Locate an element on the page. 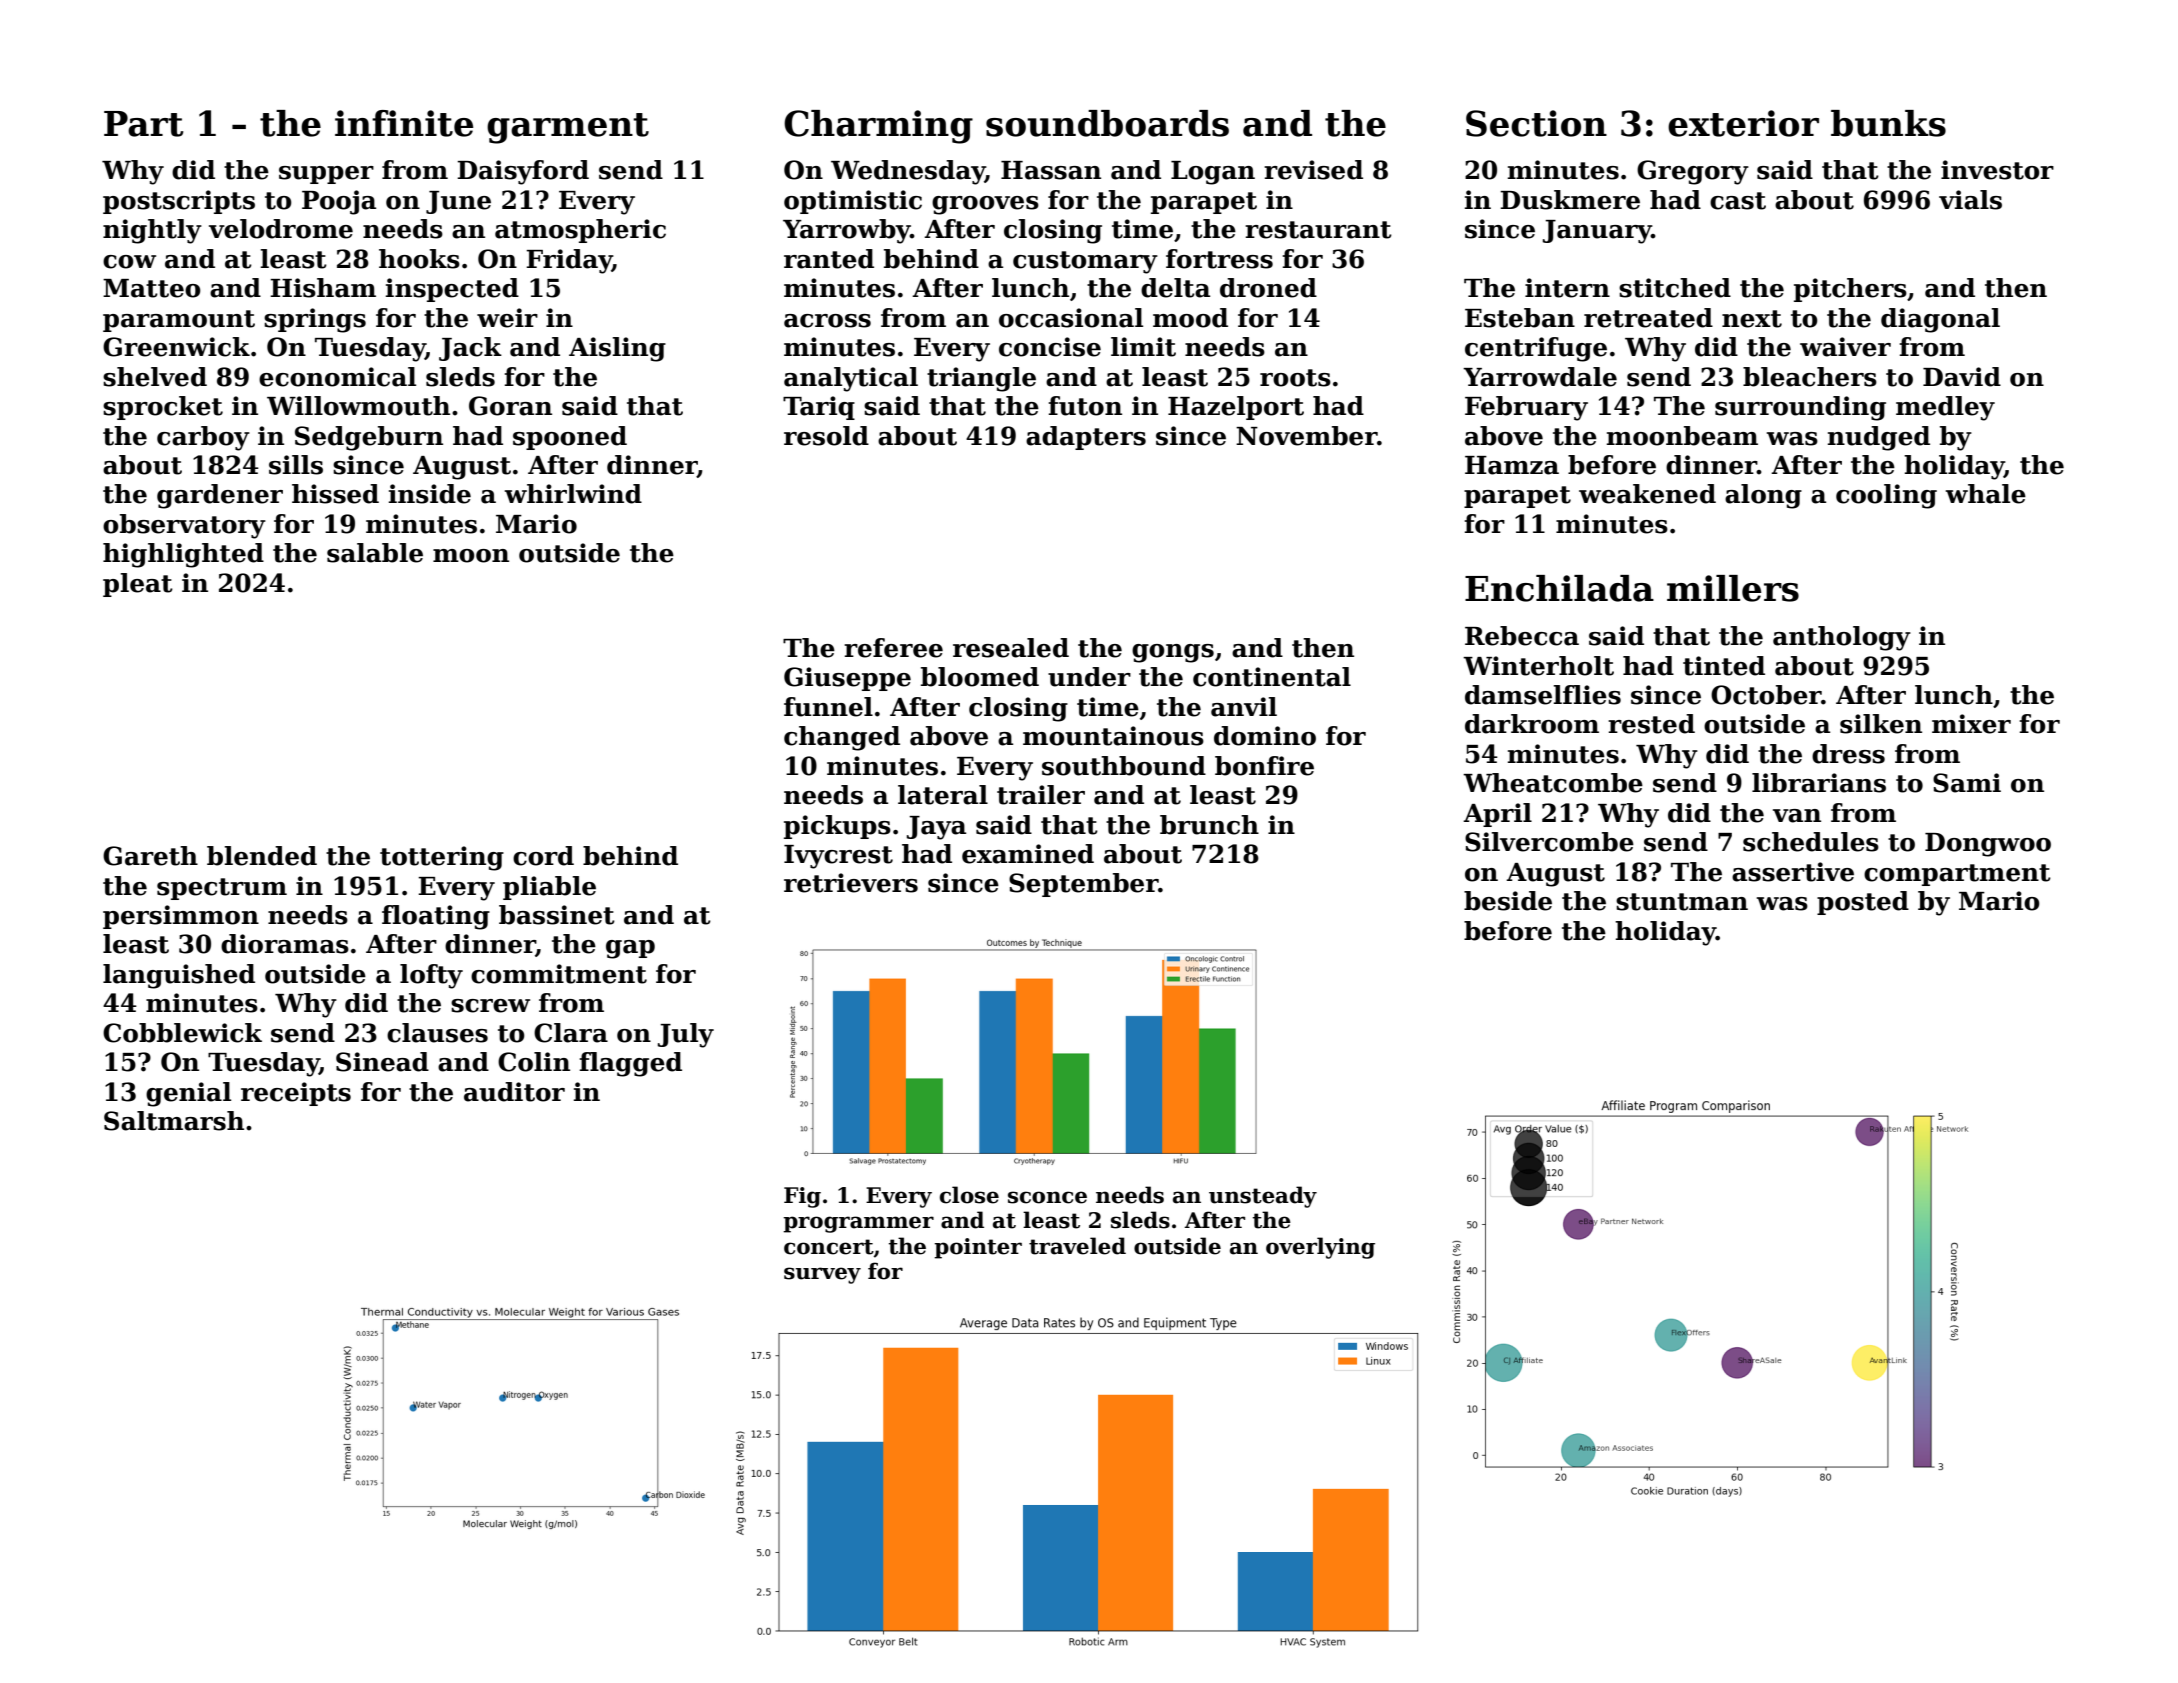 The height and width of the page is (1683, 2178). analytical is located at coordinates (851, 379).
